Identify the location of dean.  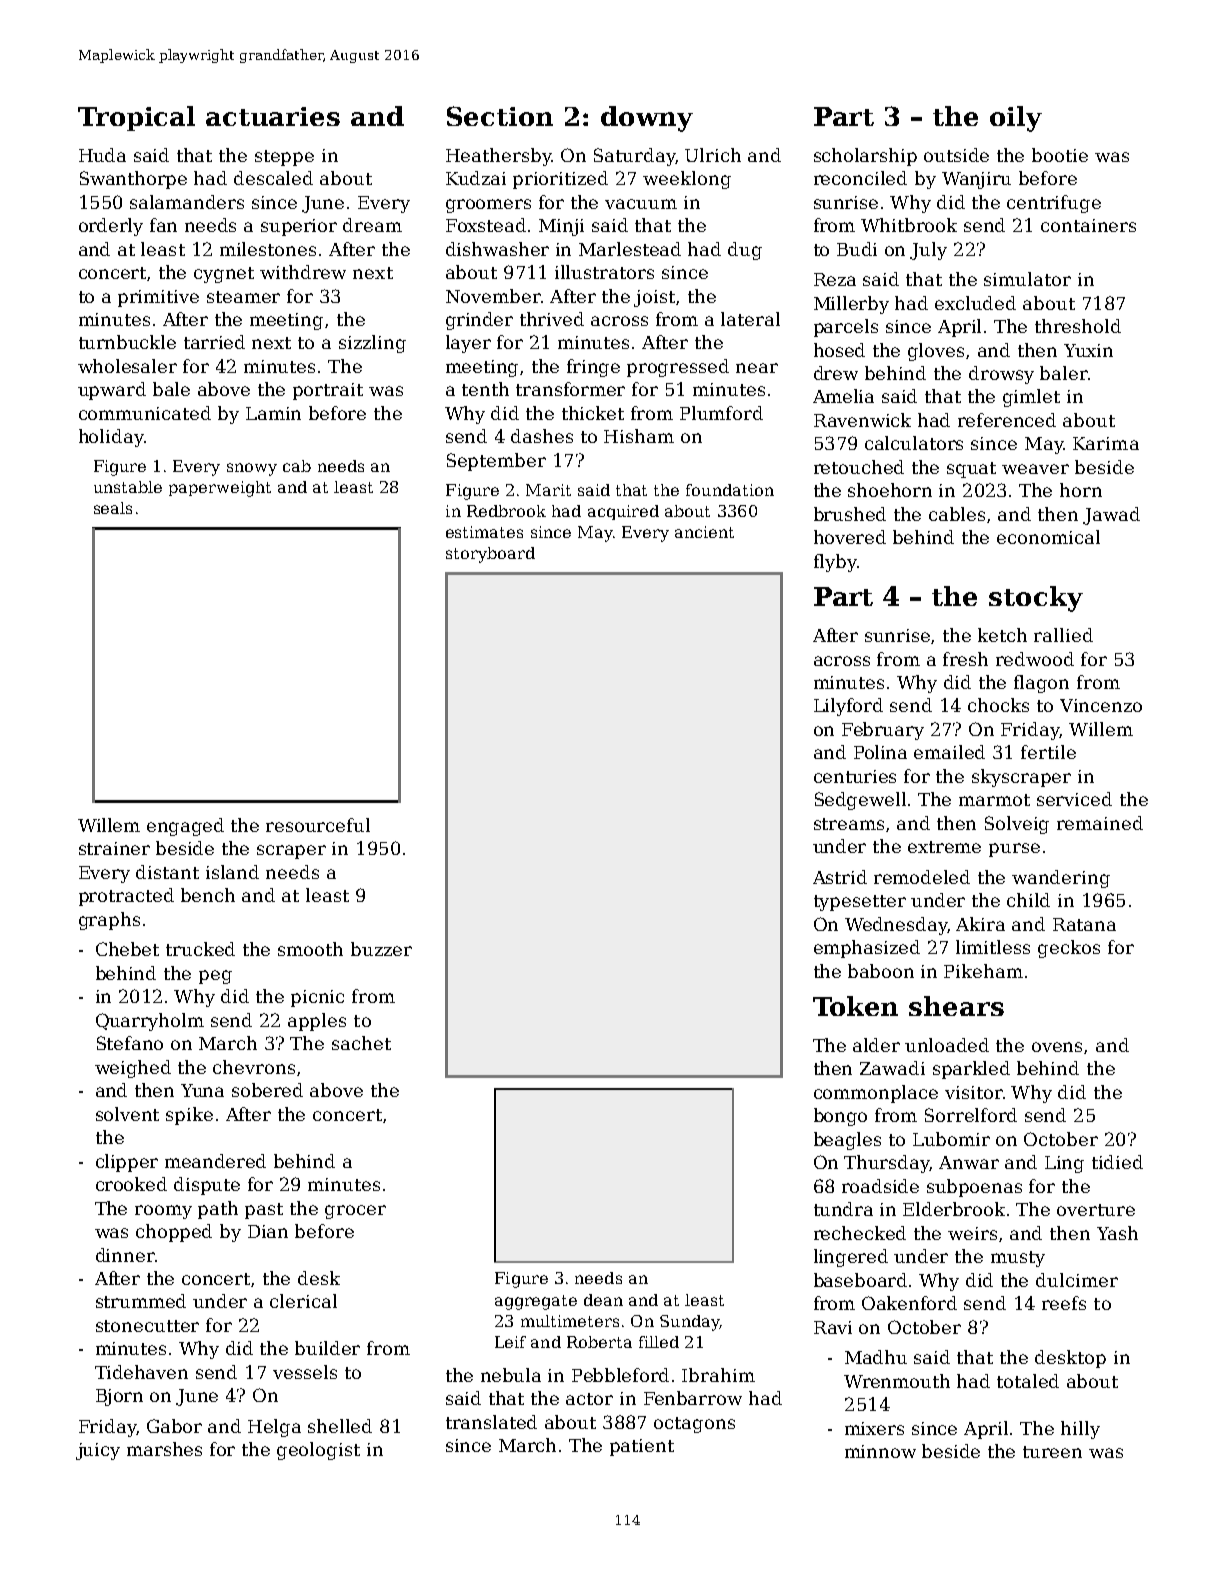
(603, 1300).
